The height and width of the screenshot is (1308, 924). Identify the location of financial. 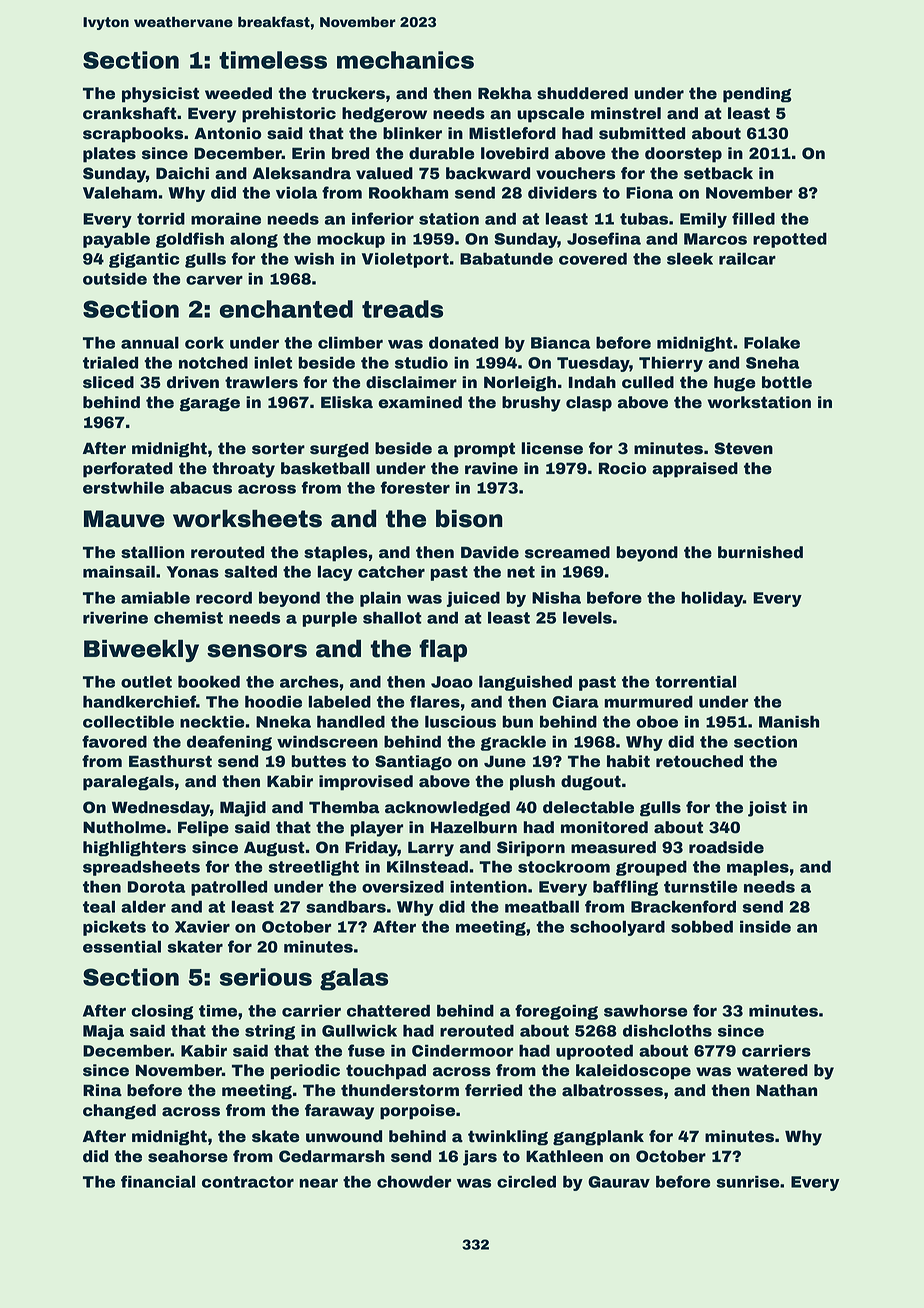
(158, 1181).
